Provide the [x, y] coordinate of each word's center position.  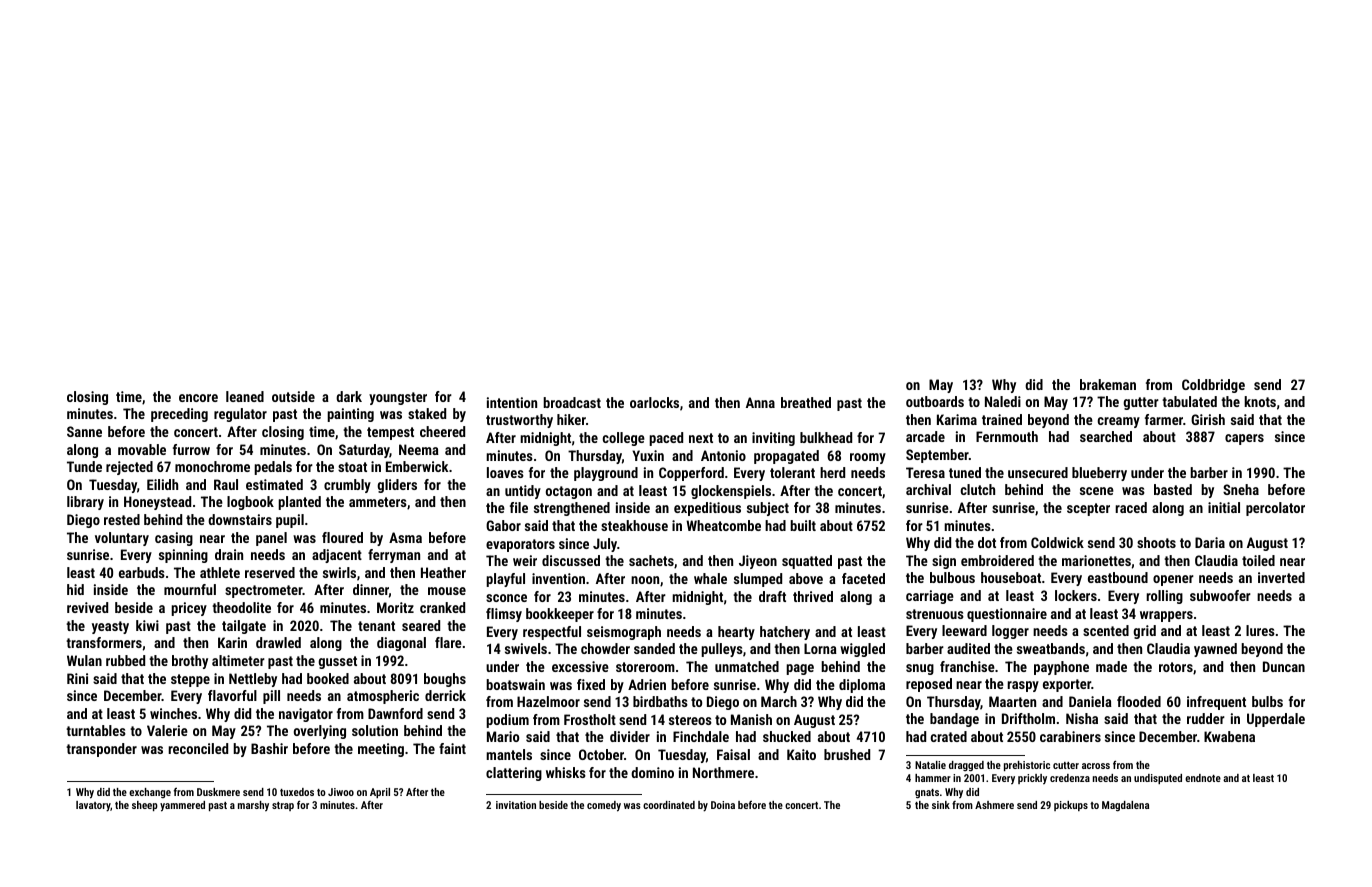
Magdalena [1125, 806]
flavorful [232, 695]
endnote [1203, 778]
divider [630, 736]
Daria [1210, 542]
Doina [723, 805]
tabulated [1189, 401]
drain [229, 554]
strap [283, 806]
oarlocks [654, 402]
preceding [179, 415]
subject [768, 509]
